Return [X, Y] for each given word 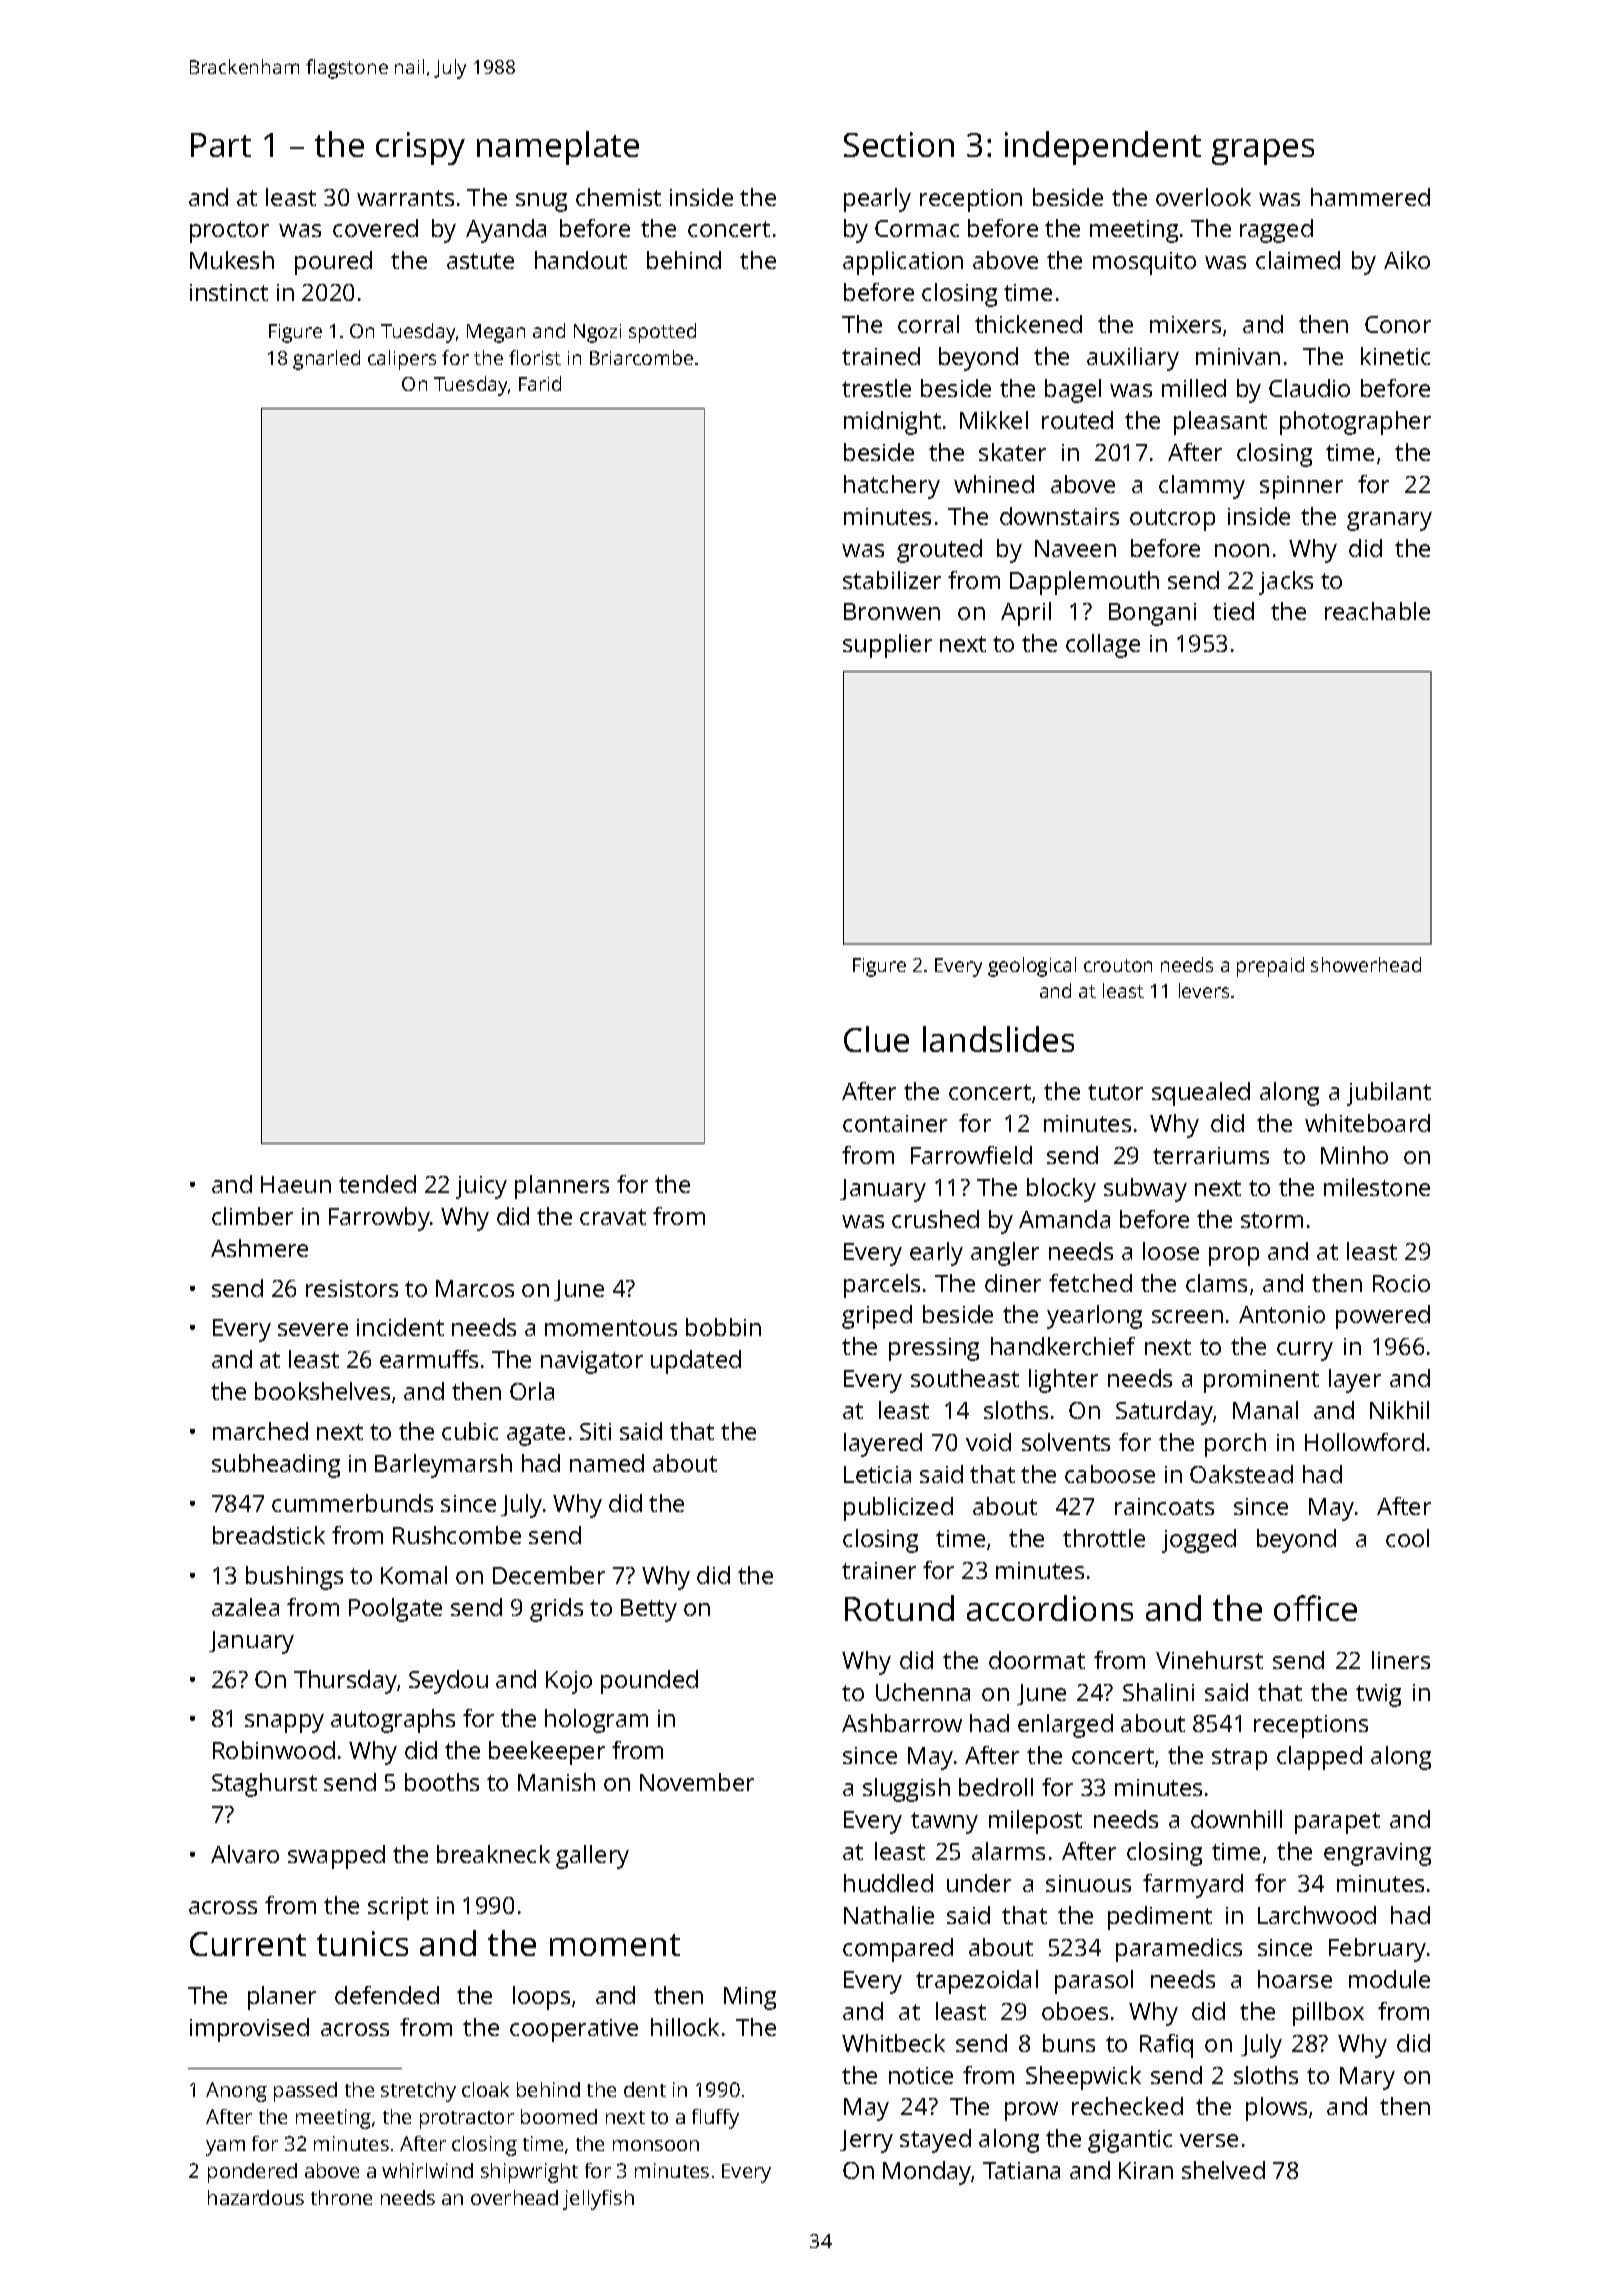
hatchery [892, 487]
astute [480, 261]
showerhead [1366, 964]
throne [341, 2197]
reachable [1377, 611]
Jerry [866, 2141]
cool [1407, 1538]
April [1026, 614]
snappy [284, 1723]
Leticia [877, 1474]
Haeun [296, 1184]
